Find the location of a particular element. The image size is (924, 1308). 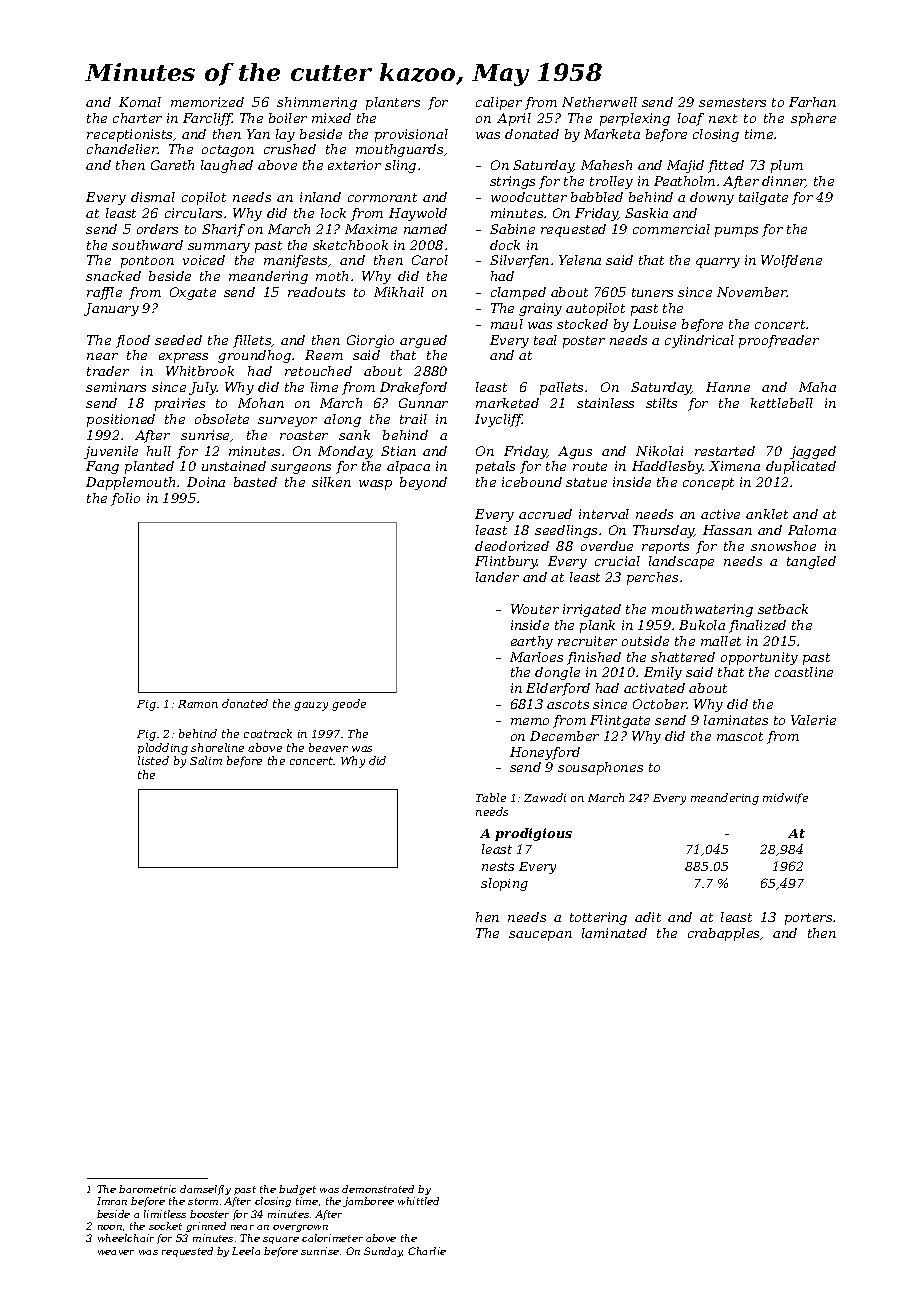

December is located at coordinates (564, 736).
